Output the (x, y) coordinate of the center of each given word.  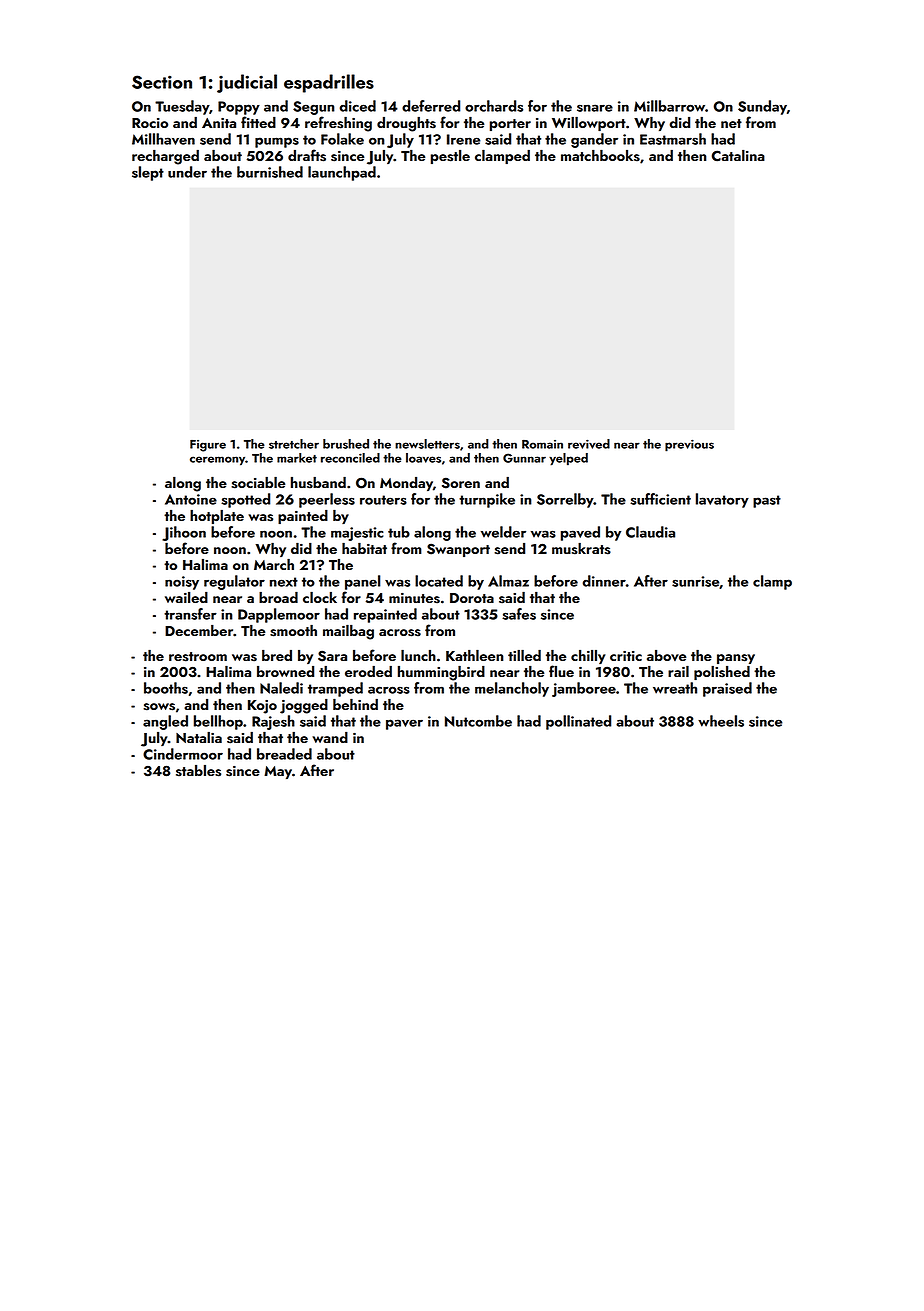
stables (198, 771)
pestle (450, 157)
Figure (208, 446)
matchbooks (600, 156)
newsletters (427, 444)
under (187, 172)
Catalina (738, 156)
